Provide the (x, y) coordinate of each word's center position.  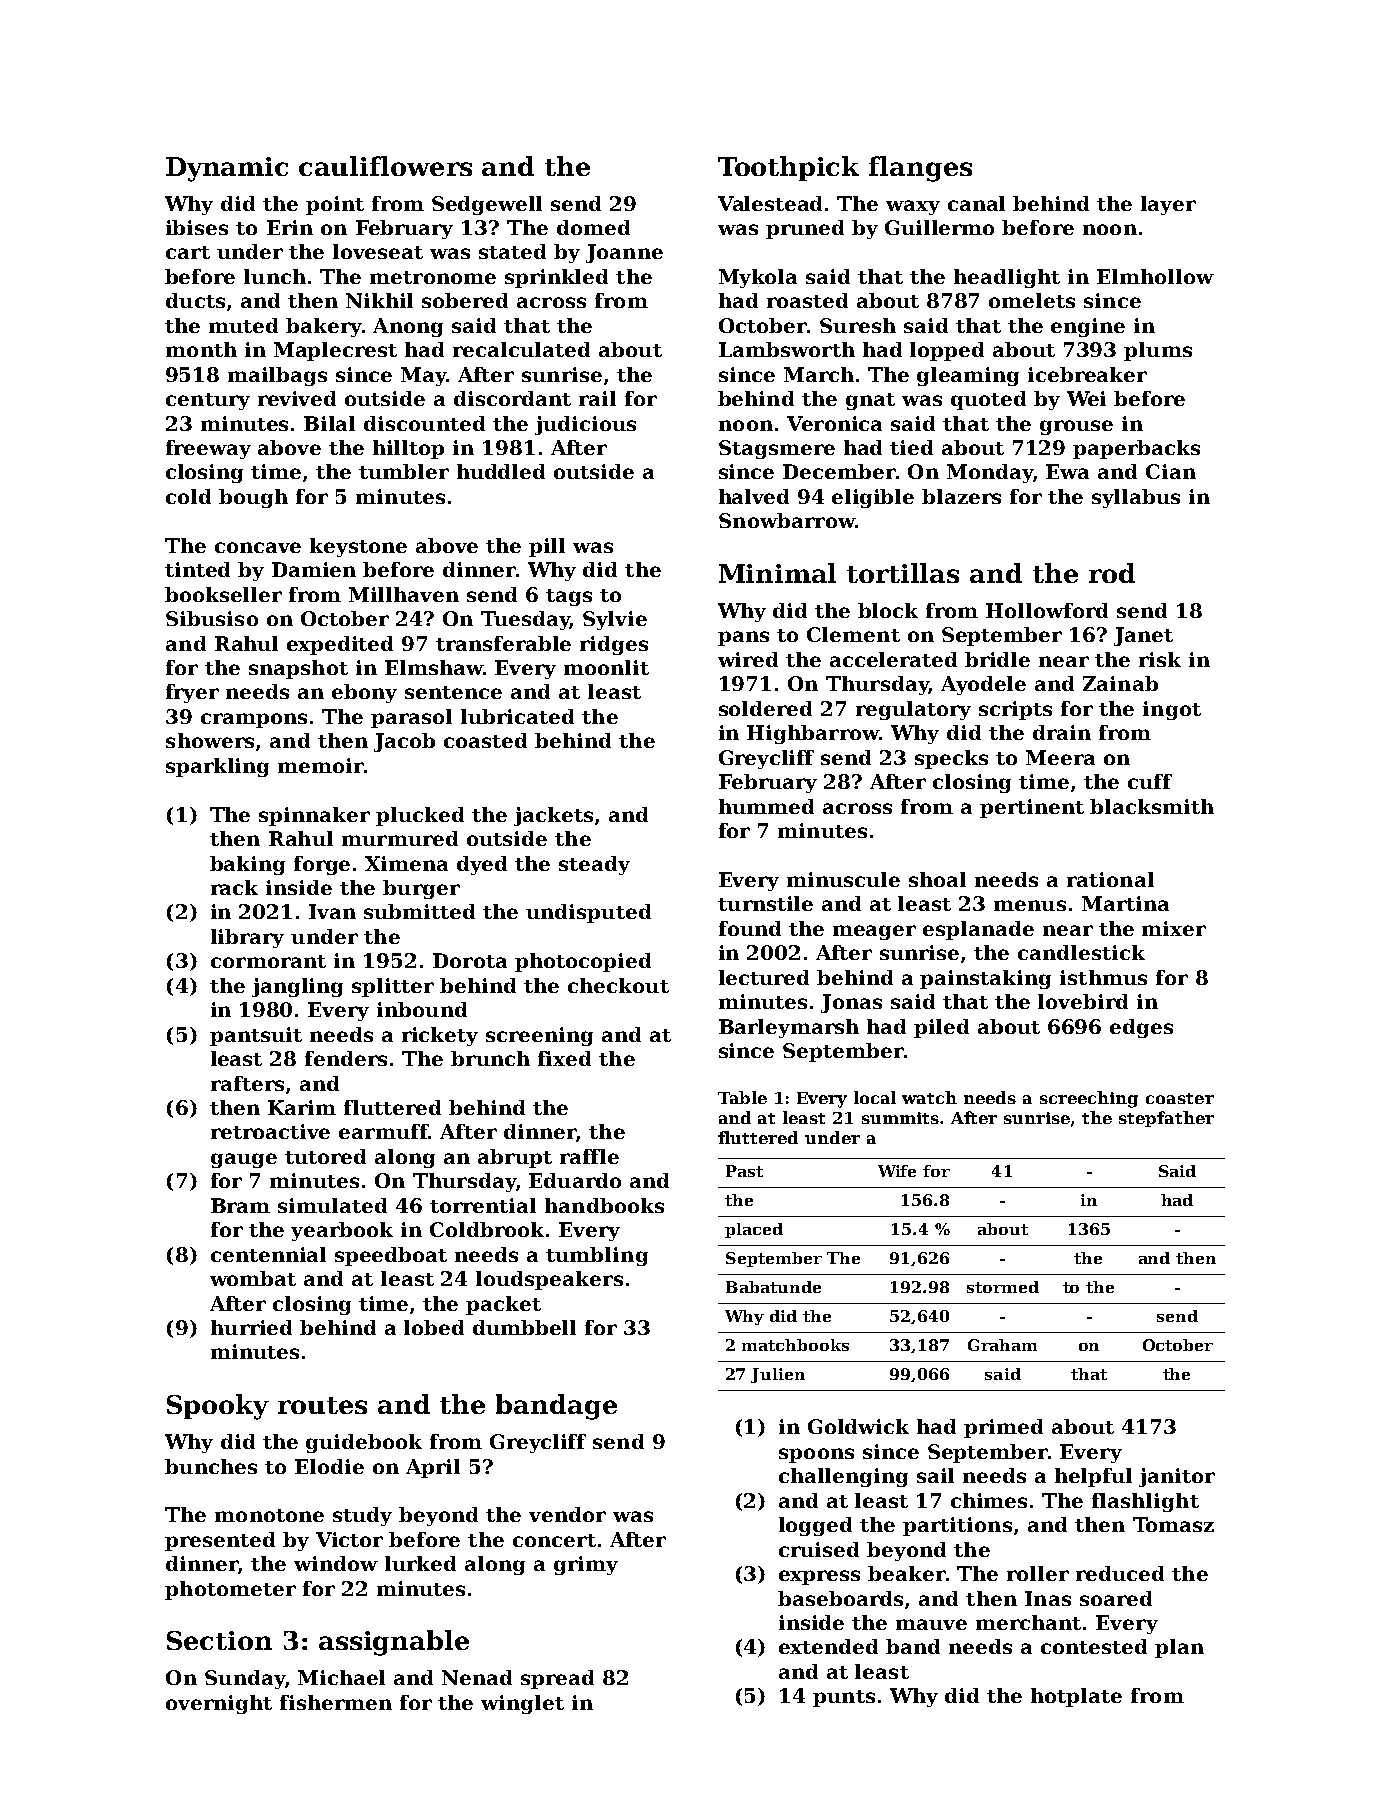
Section (219, 1640)
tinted (197, 569)
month (201, 349)
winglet (522, 1704)
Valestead (770, 203)
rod (1112, 573)
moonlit (606, 667)
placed (754, 1230)
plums (1158, 351)
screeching (1089, 1099)
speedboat (391, 1256)
